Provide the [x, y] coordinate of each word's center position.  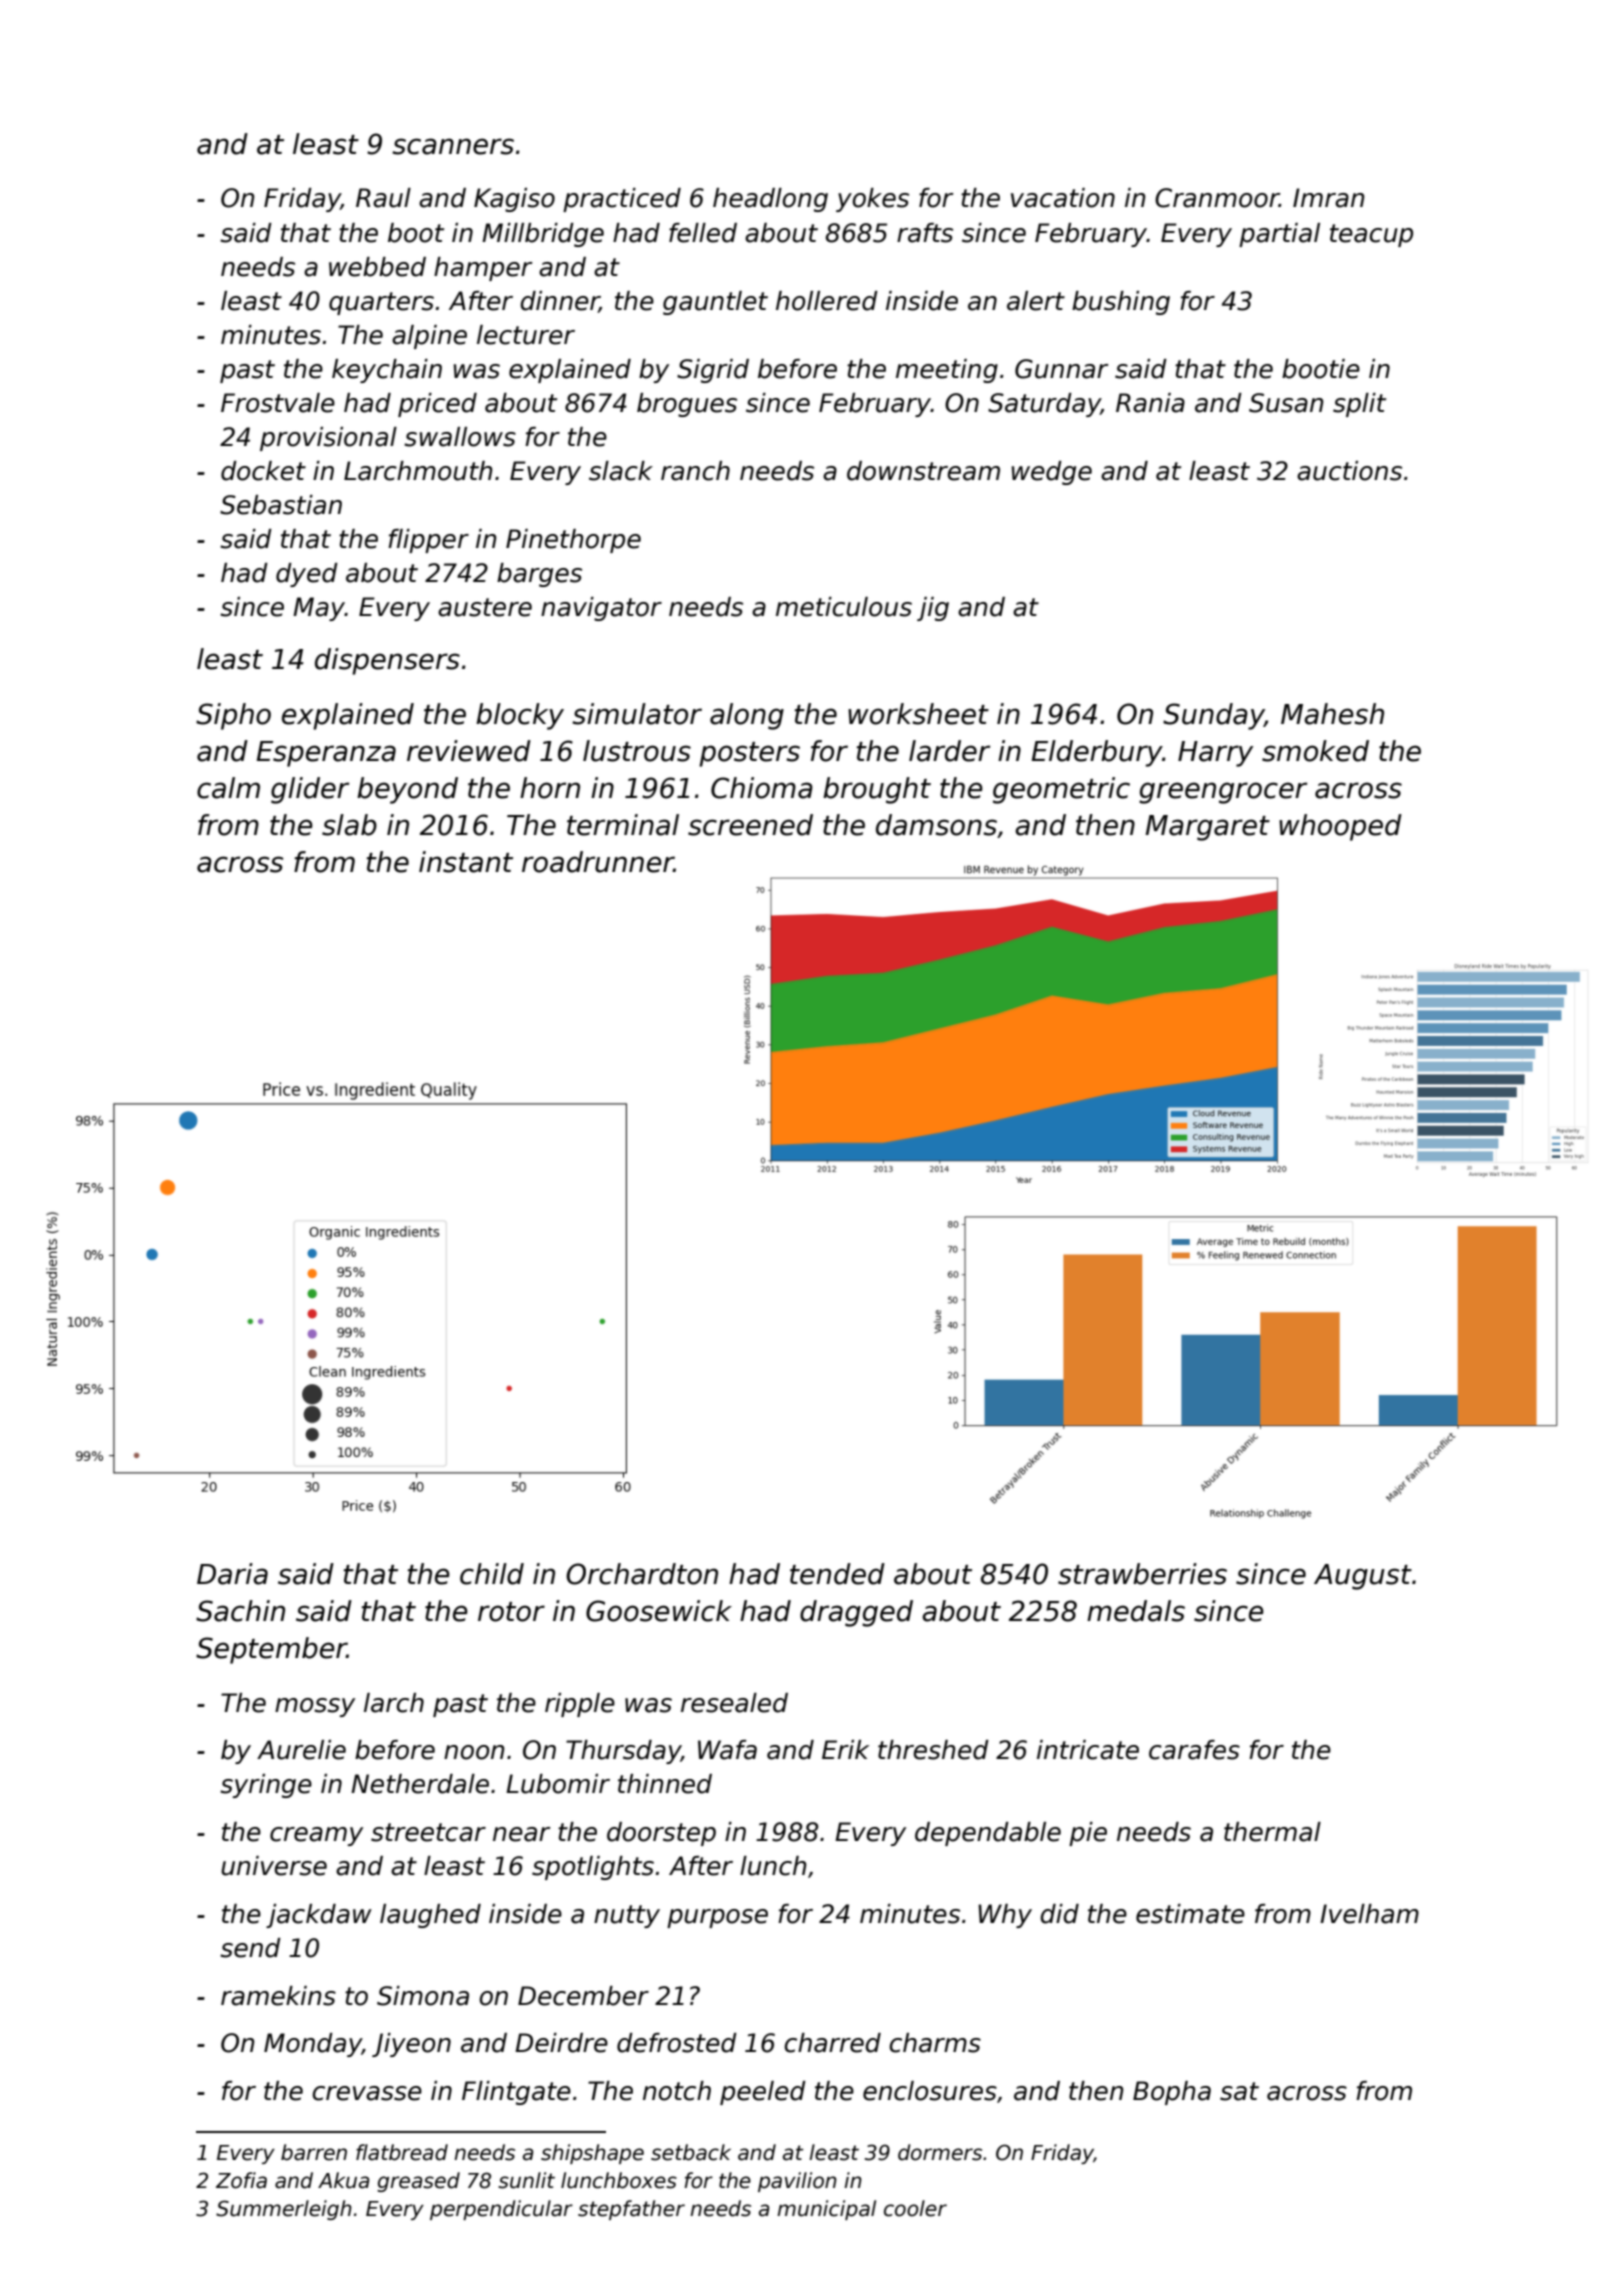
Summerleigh [284, 2210]
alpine [429, 337]
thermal [1272, 1832]
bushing [1121, 303]
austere [485, 607]
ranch [695, 471]
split [1359, 405]
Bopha [1172, 2093]
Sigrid [713, 371]
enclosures [930, 2091]
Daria [232, 1574]
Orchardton [642, 1574]
